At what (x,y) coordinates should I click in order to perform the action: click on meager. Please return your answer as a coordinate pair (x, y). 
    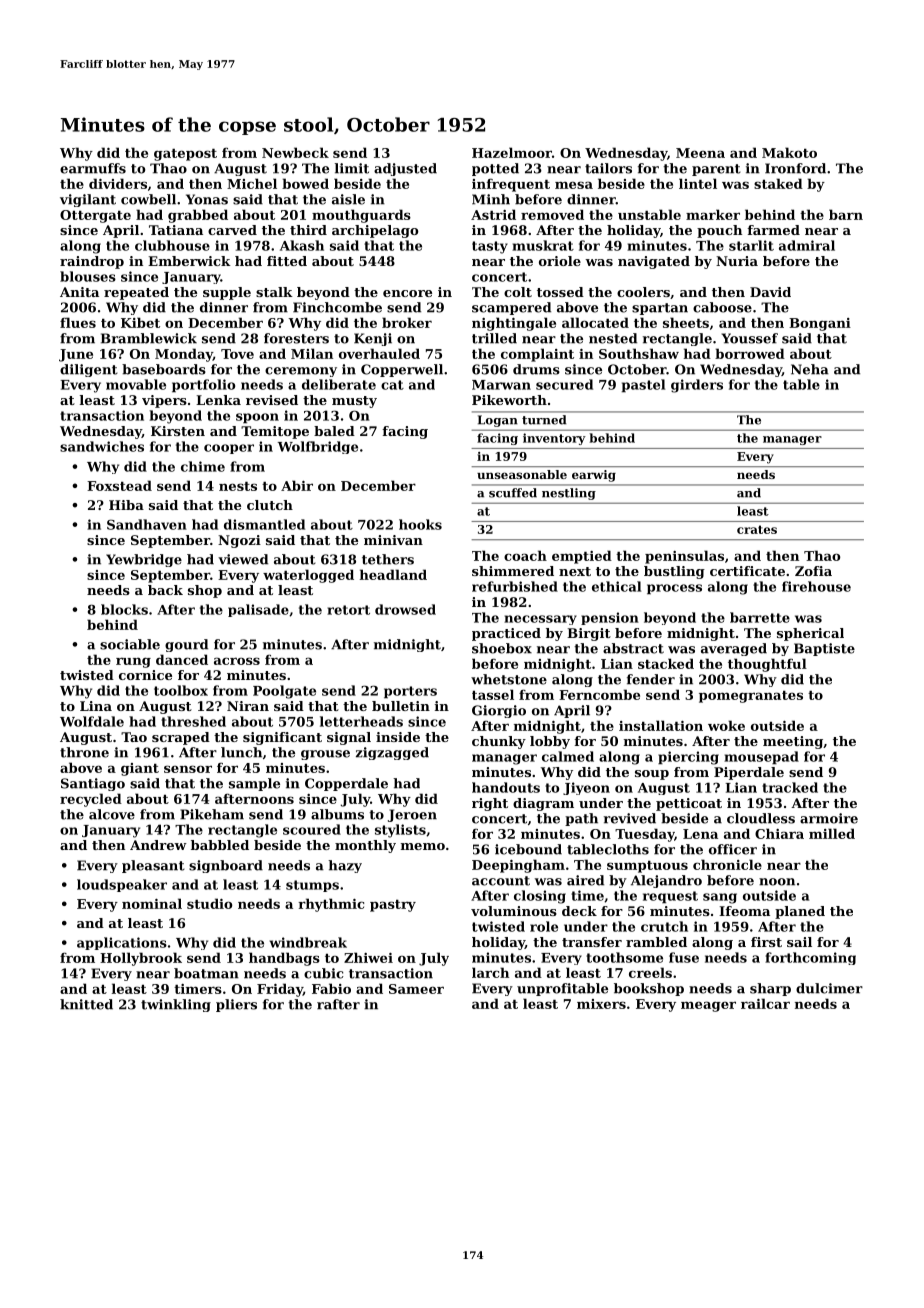
    Looking at the image, I should click on (708, 1006).
